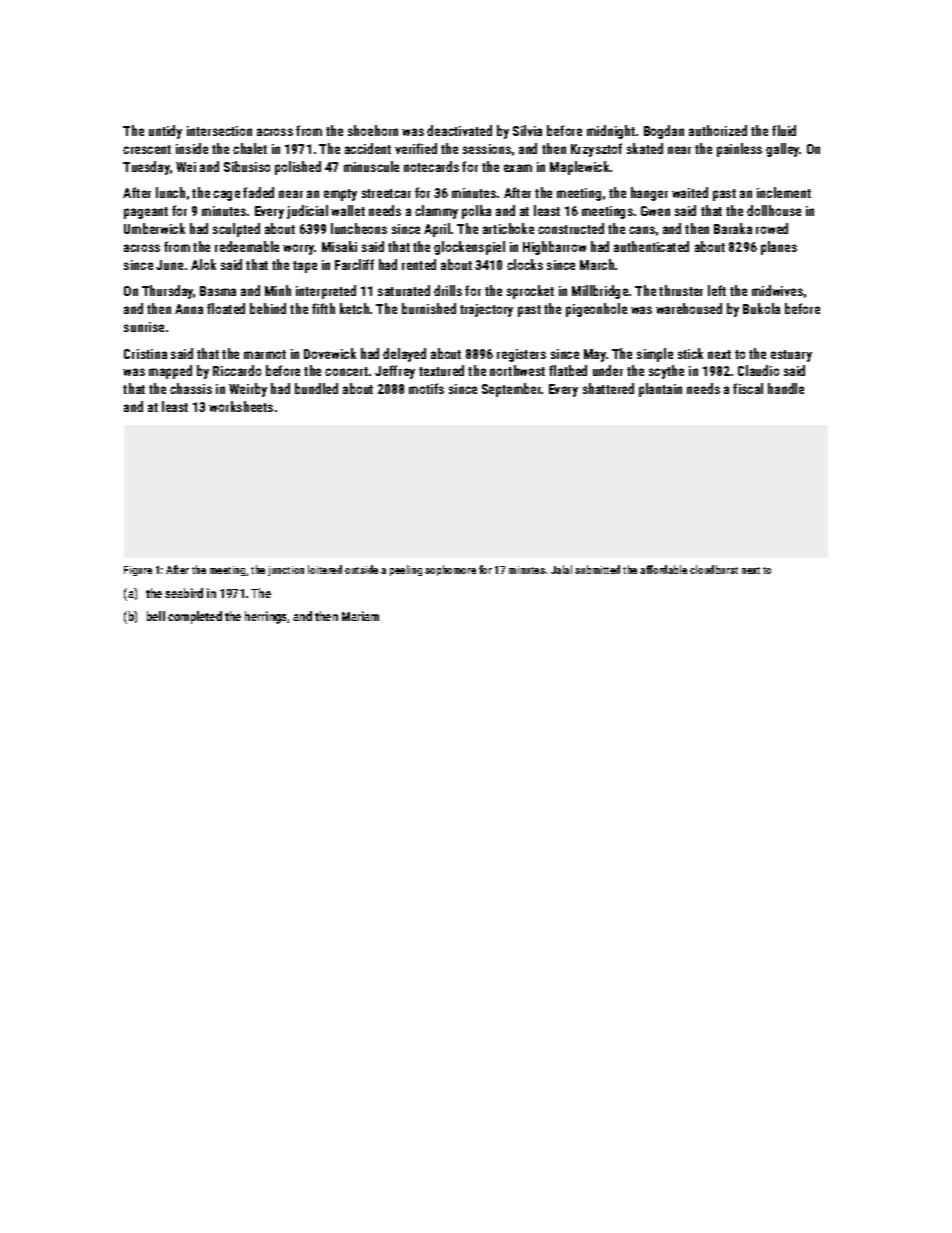 The height and width of the screenshot is (1233, 952). I want to click on submitted, so click(597, 569).
